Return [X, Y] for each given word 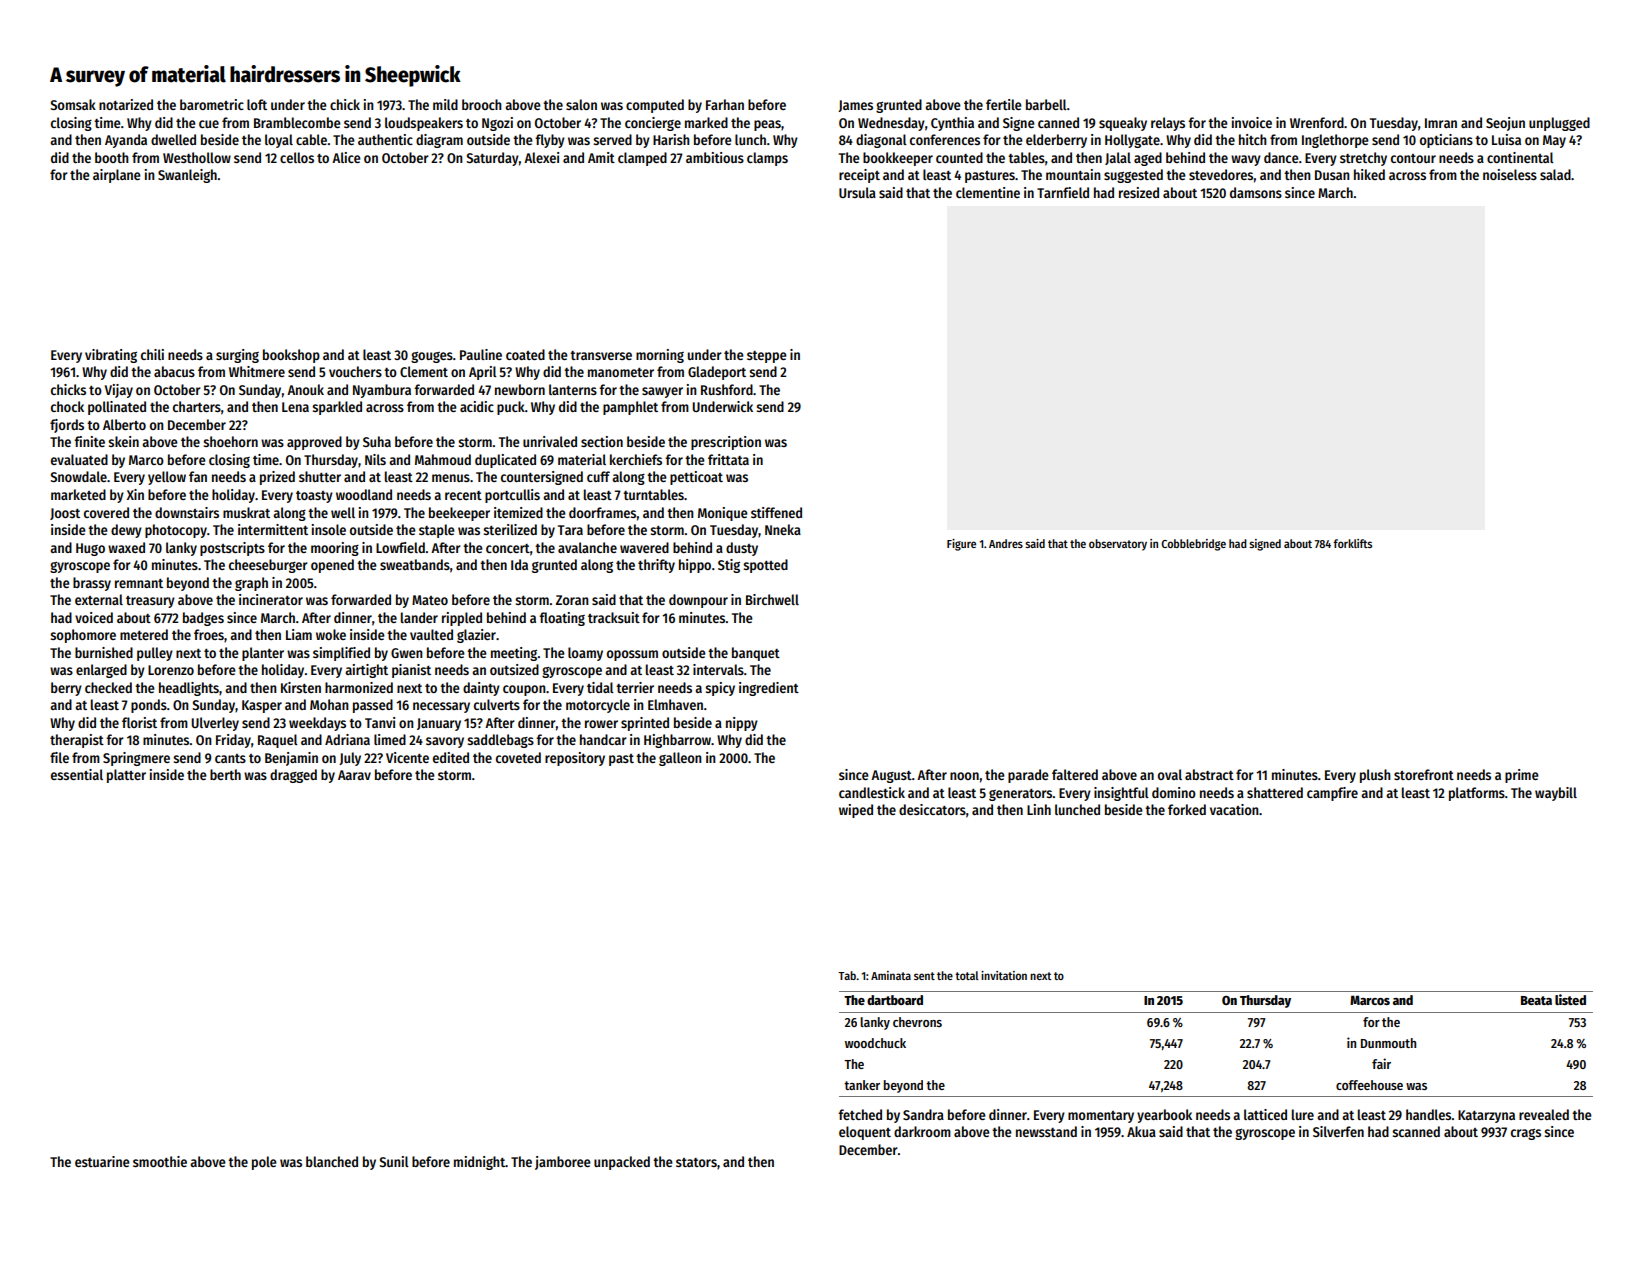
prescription [726, 443]
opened [332, 566]
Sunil [394, 1161]
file [59, 757]
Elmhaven [675, 704]
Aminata [891, 975]
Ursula [857, 192]
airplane [117, 176]
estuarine [102, 1161]
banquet [756, 654]
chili [152, 354]
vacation [1234, 809]
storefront [1424, 774]
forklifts [1352, 543]
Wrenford [1317, 122]
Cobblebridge [1193, 545]
